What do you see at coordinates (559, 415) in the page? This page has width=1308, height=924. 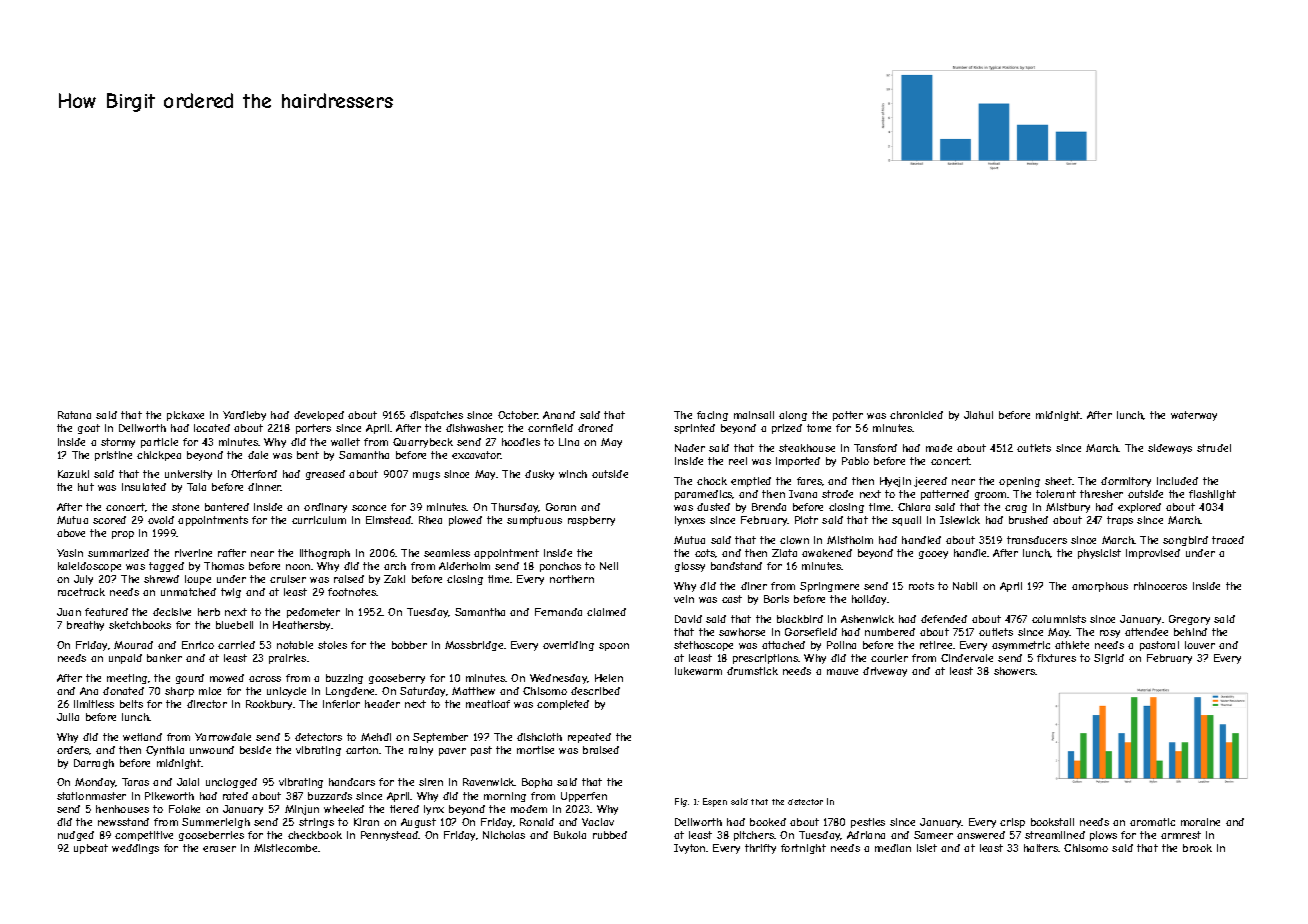 I see `Anand` at bounding box center [559, 415].
